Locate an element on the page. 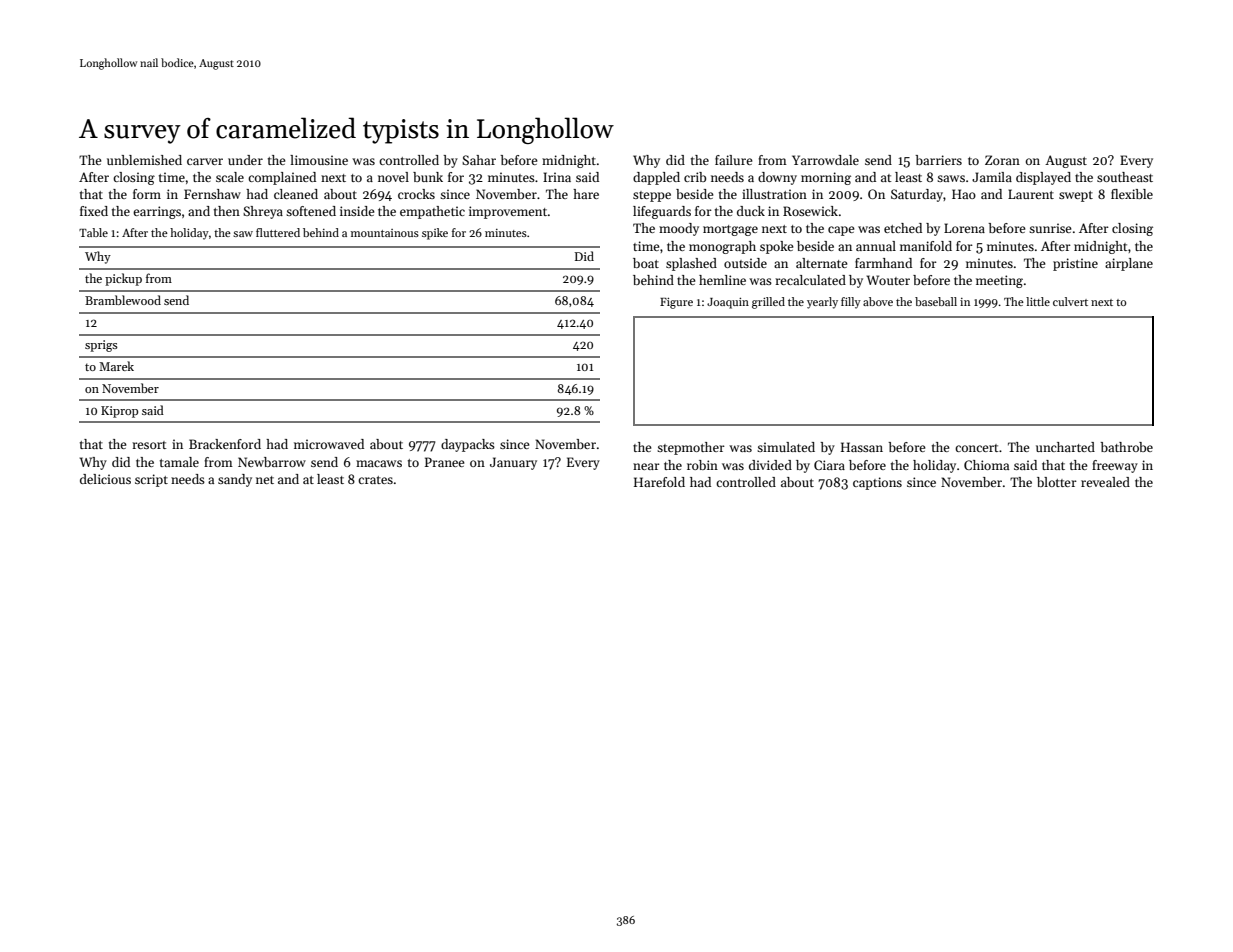 The width and height of the page is (1233, 952). scale is located at coordinates (230, 177).
